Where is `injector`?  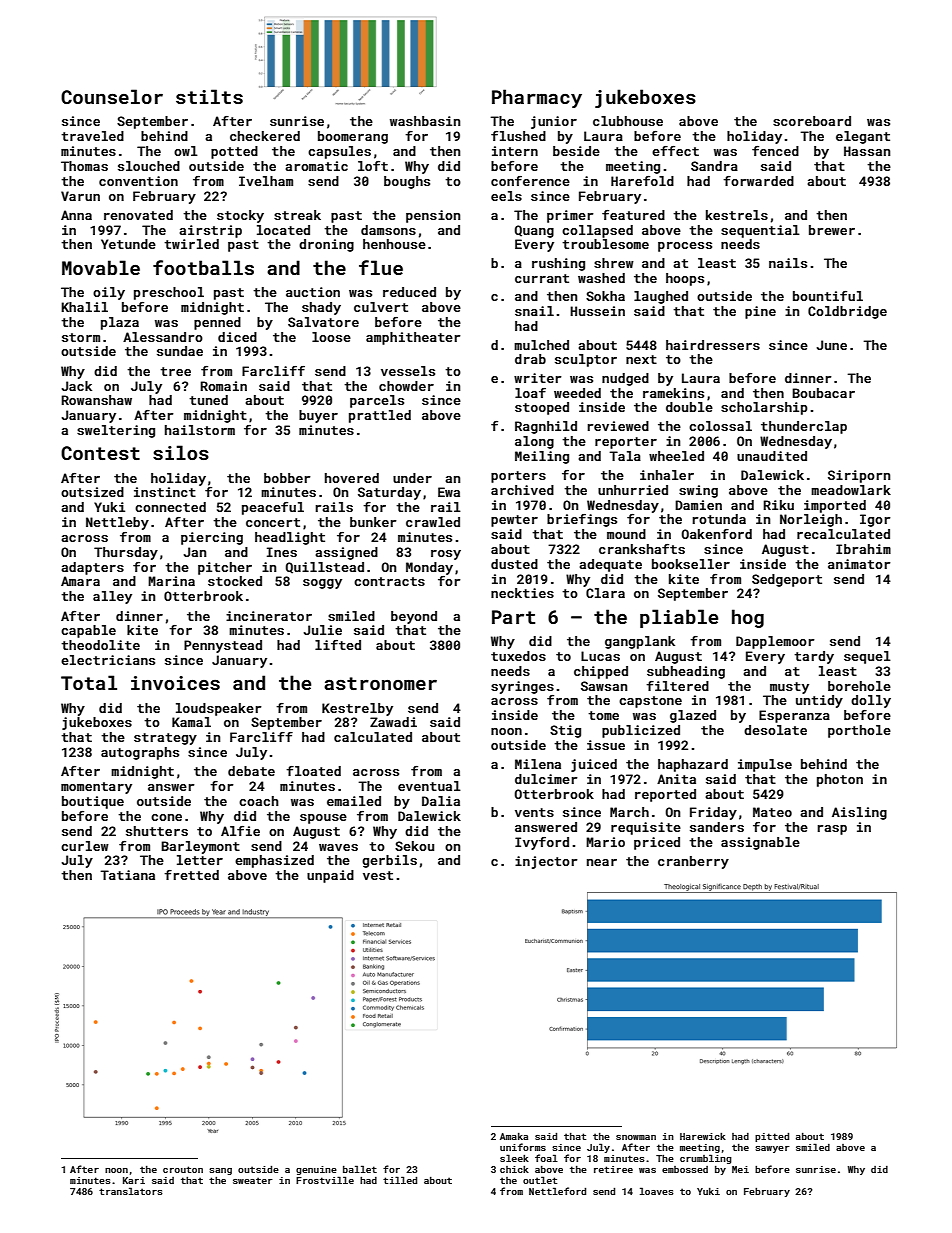
injector is located at coordinates (546, 862).
